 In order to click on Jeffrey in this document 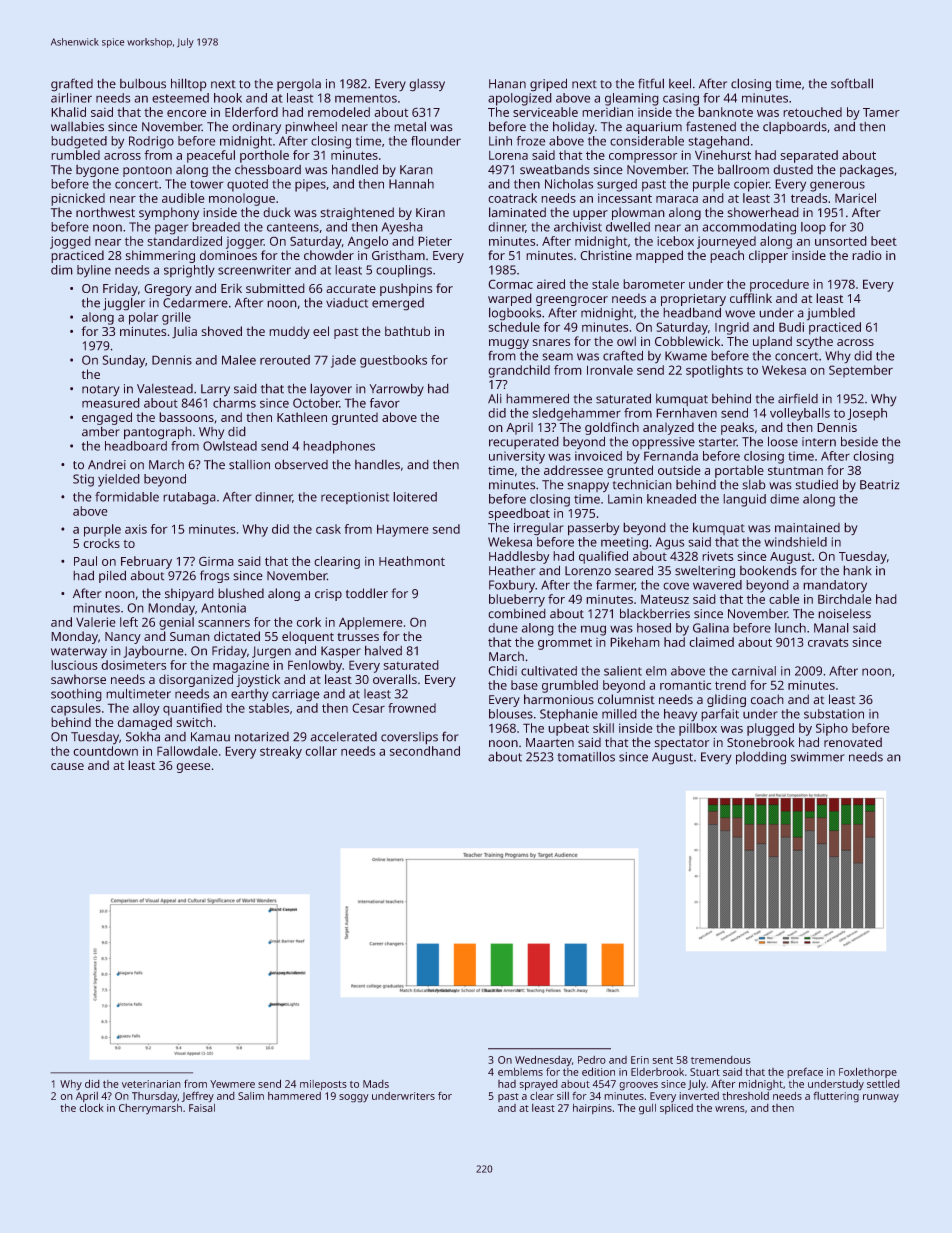, I will do `click(198, 1097)`.
